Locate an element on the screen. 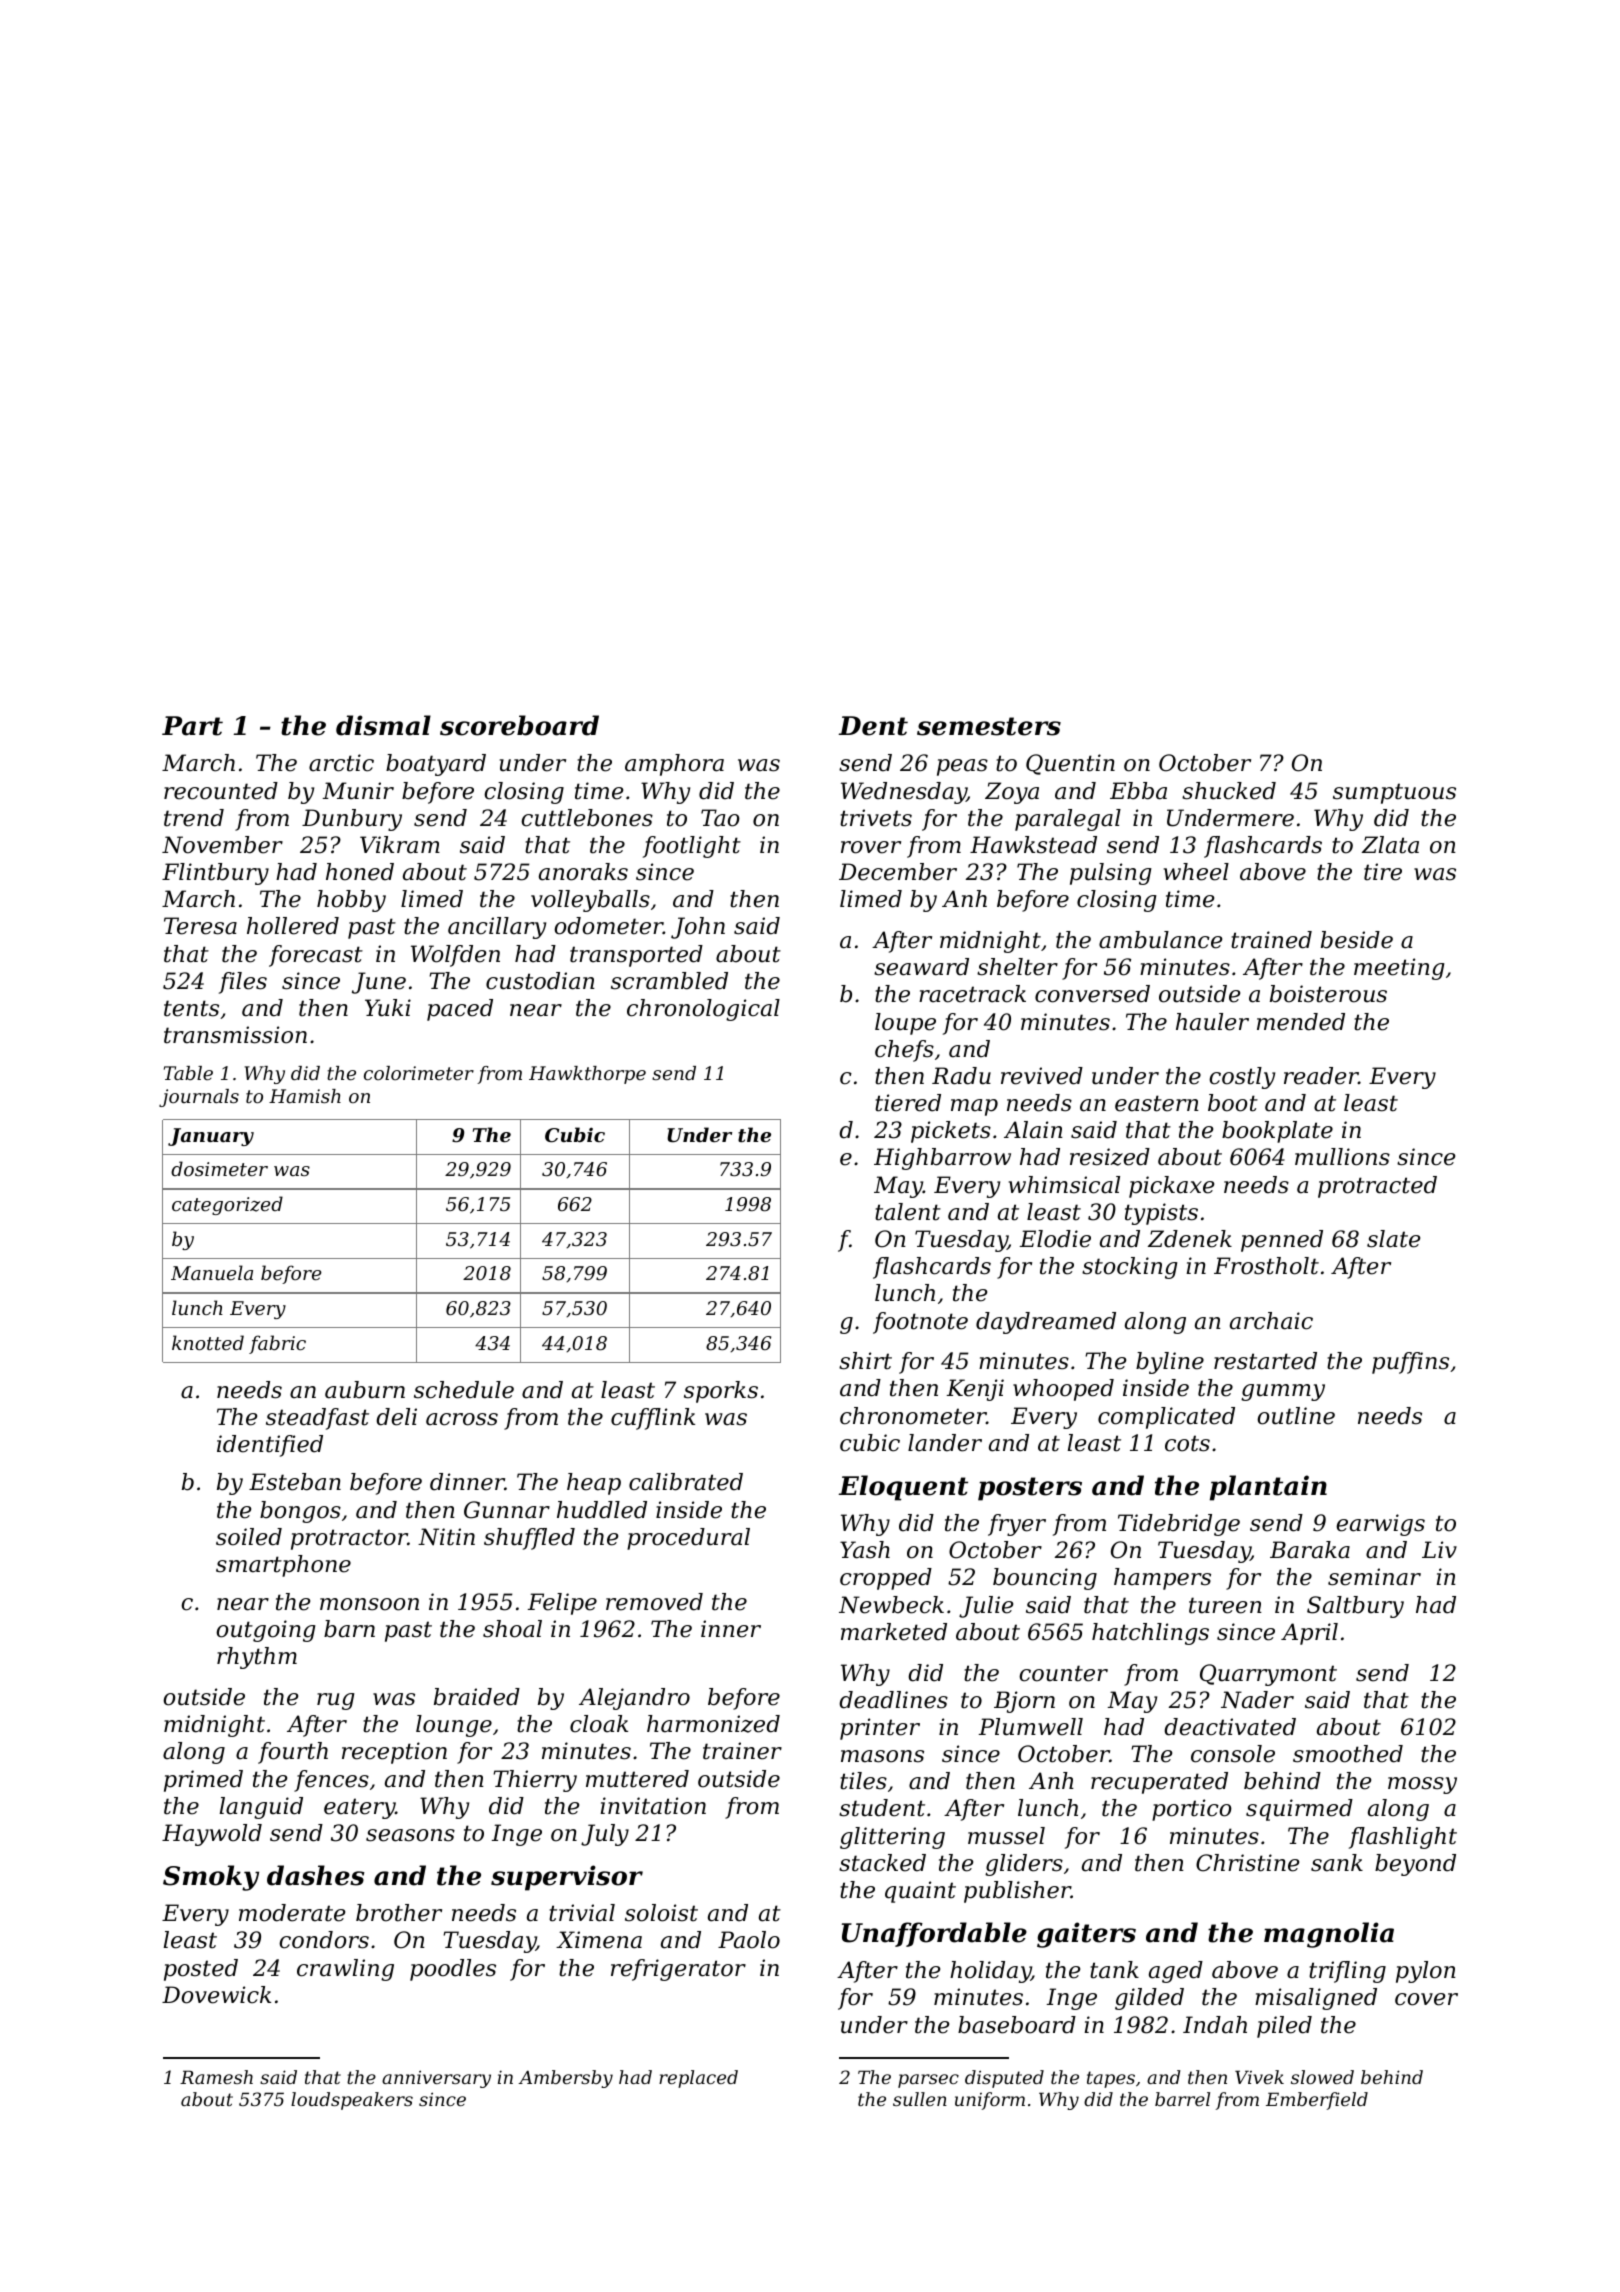 The height and width of the screenshot is (2292, 1620). categorized is located at coordinates (227, 1205).
